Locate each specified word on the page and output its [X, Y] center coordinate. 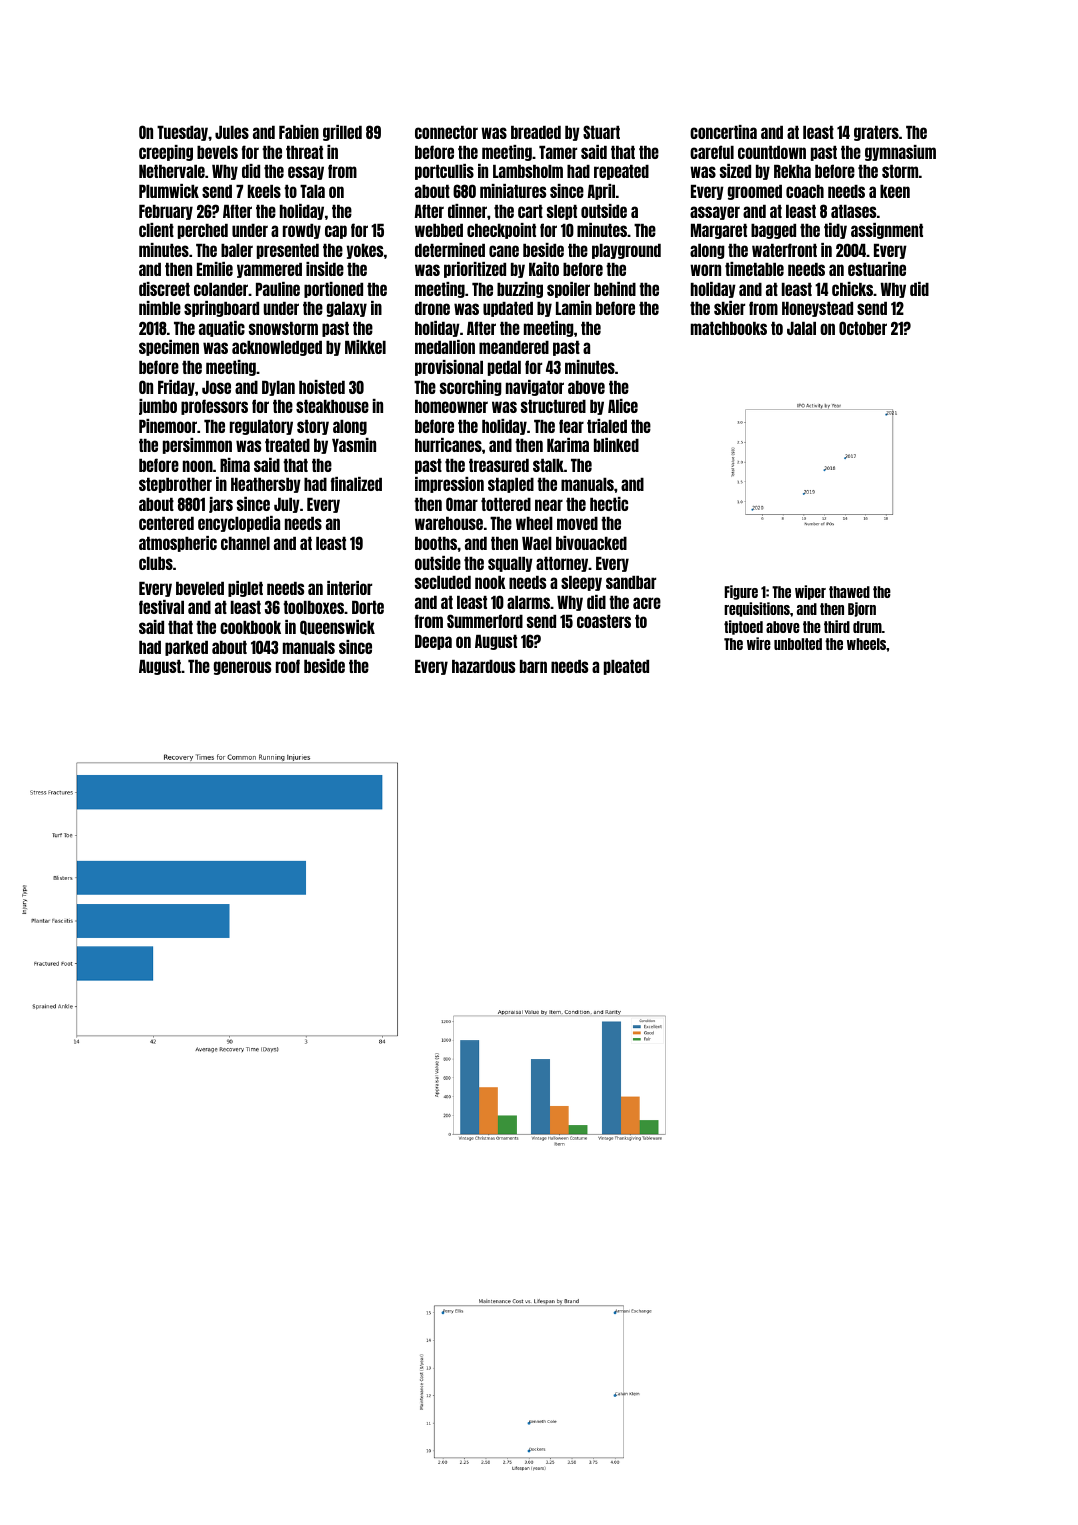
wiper [810, 592]
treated [287, 445]
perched [203, 231]
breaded [536, 132]
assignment [887, 231]
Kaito [544, 269]
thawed [849, 592]
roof [288, 666]
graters [876, 133]
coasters [604, 621]
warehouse [449, 523]
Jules [232, 132]
